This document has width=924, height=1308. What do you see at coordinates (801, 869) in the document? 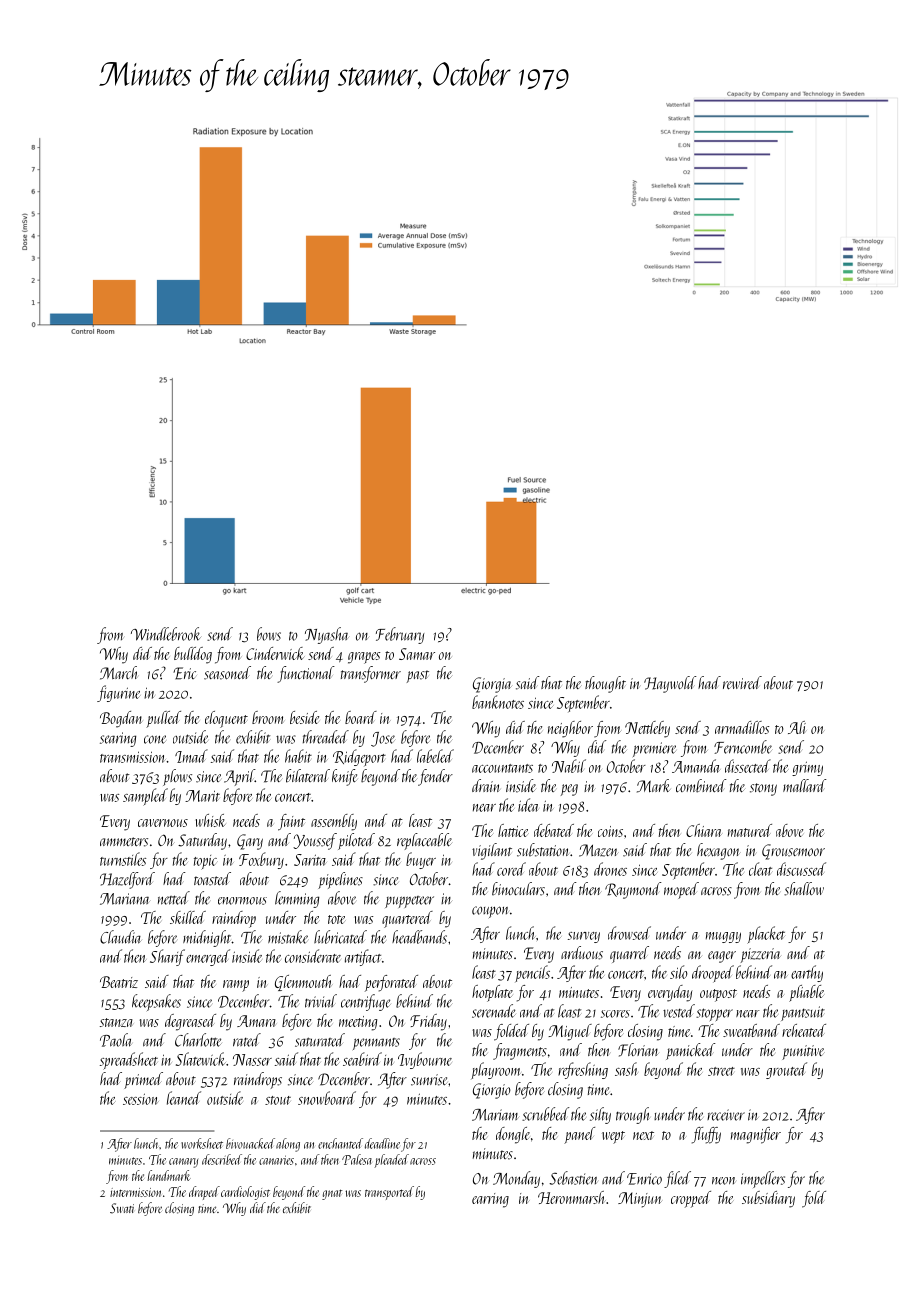
I see `discussed` at bounding box center [801, 869].
